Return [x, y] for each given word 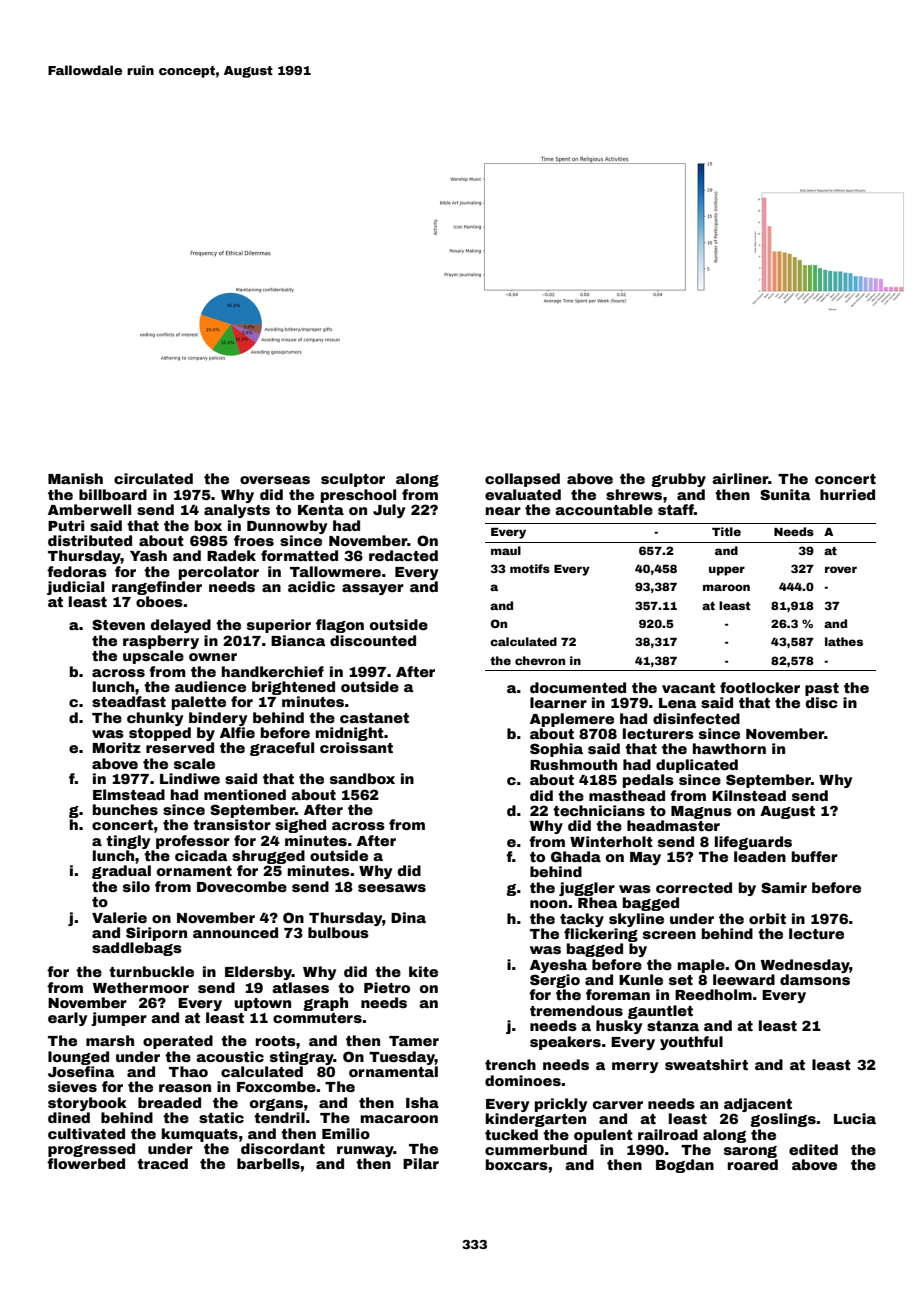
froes [254, 540]
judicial [75, 588]
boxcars [517, 1164]
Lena [678, 703]
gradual [121, 872]
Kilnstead [749, 795]
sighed [300, 826]
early [67, 1019]
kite [423, 971]
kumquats [200, 1135]
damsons [815, 979]
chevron [540, 660]
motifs [530, 568]
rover [841, 569]
